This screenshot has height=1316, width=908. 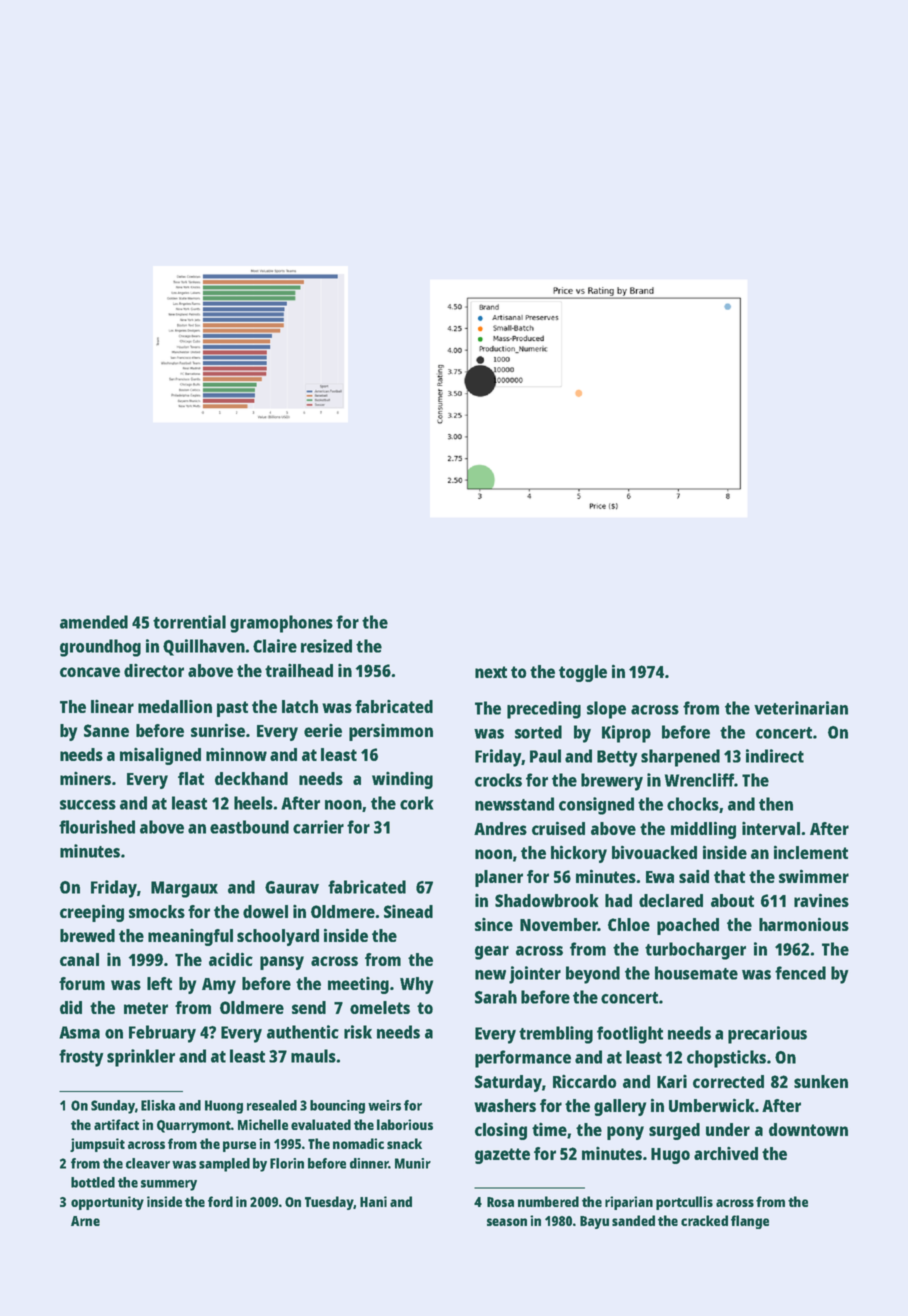 I want to click on Hugo, so click(x=670, y=1156).
